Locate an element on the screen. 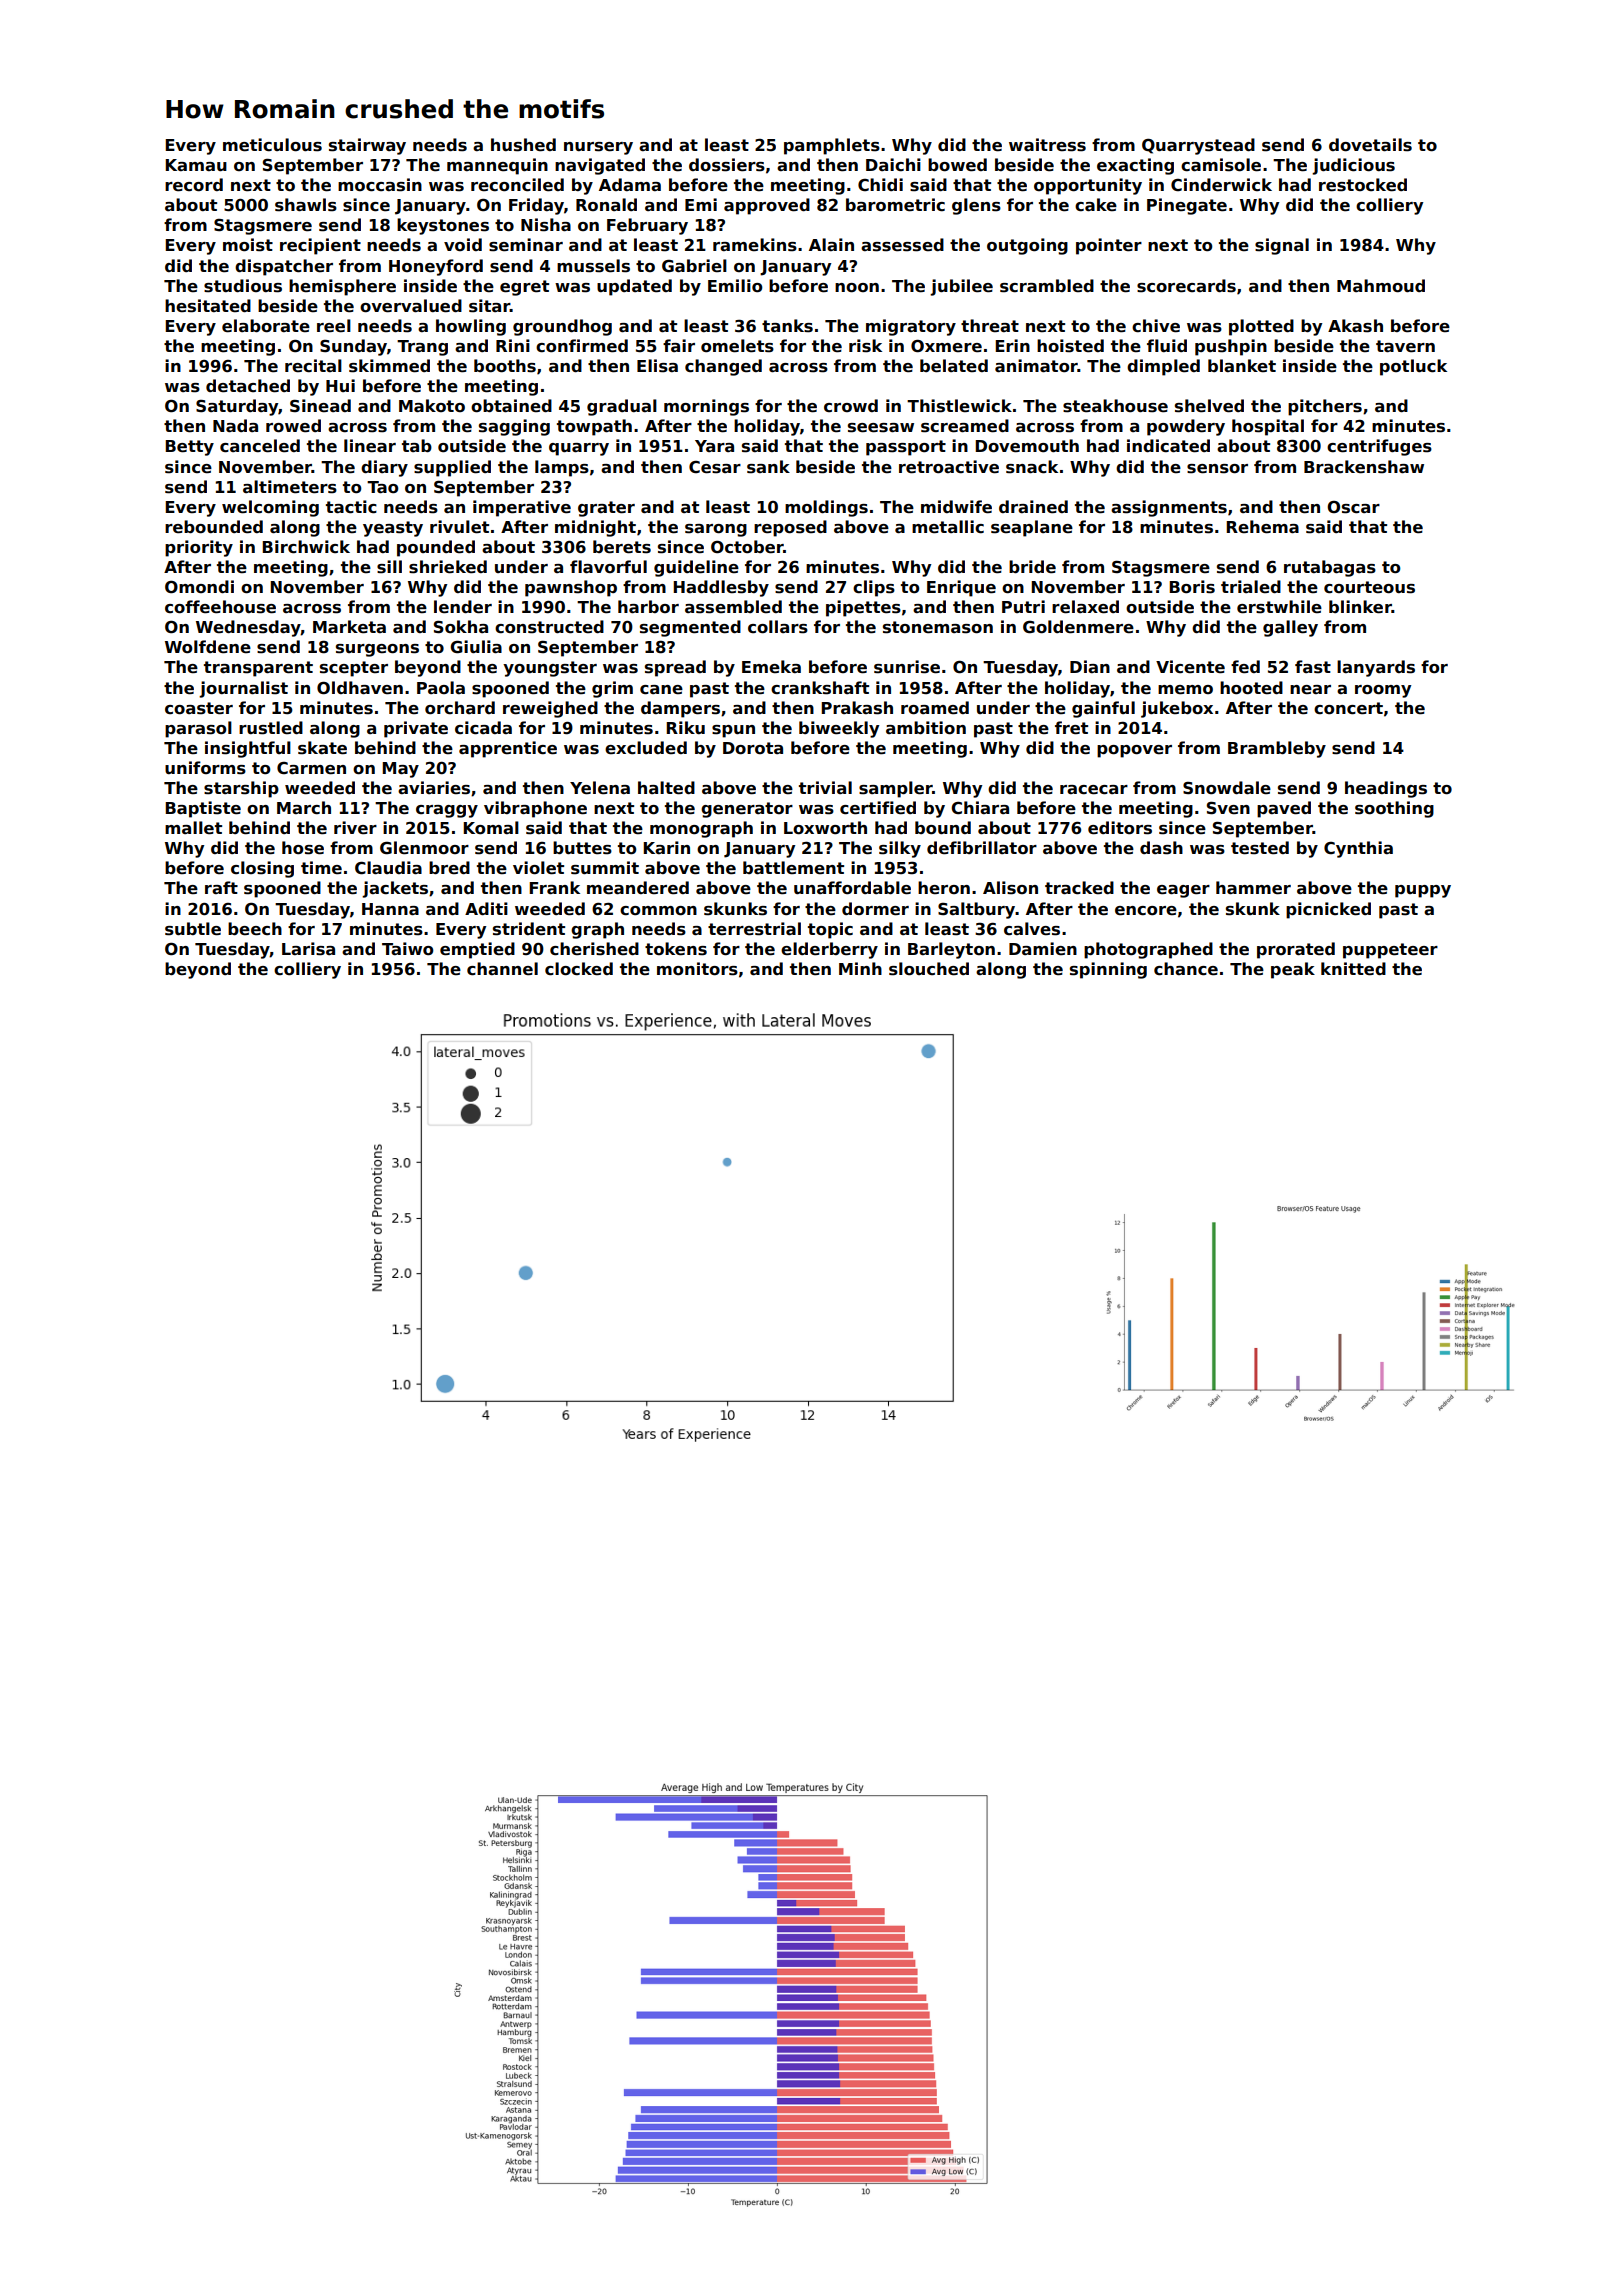 This screenshot has height=2292, width=1620. chance is located at coordinates (1186, 969).
